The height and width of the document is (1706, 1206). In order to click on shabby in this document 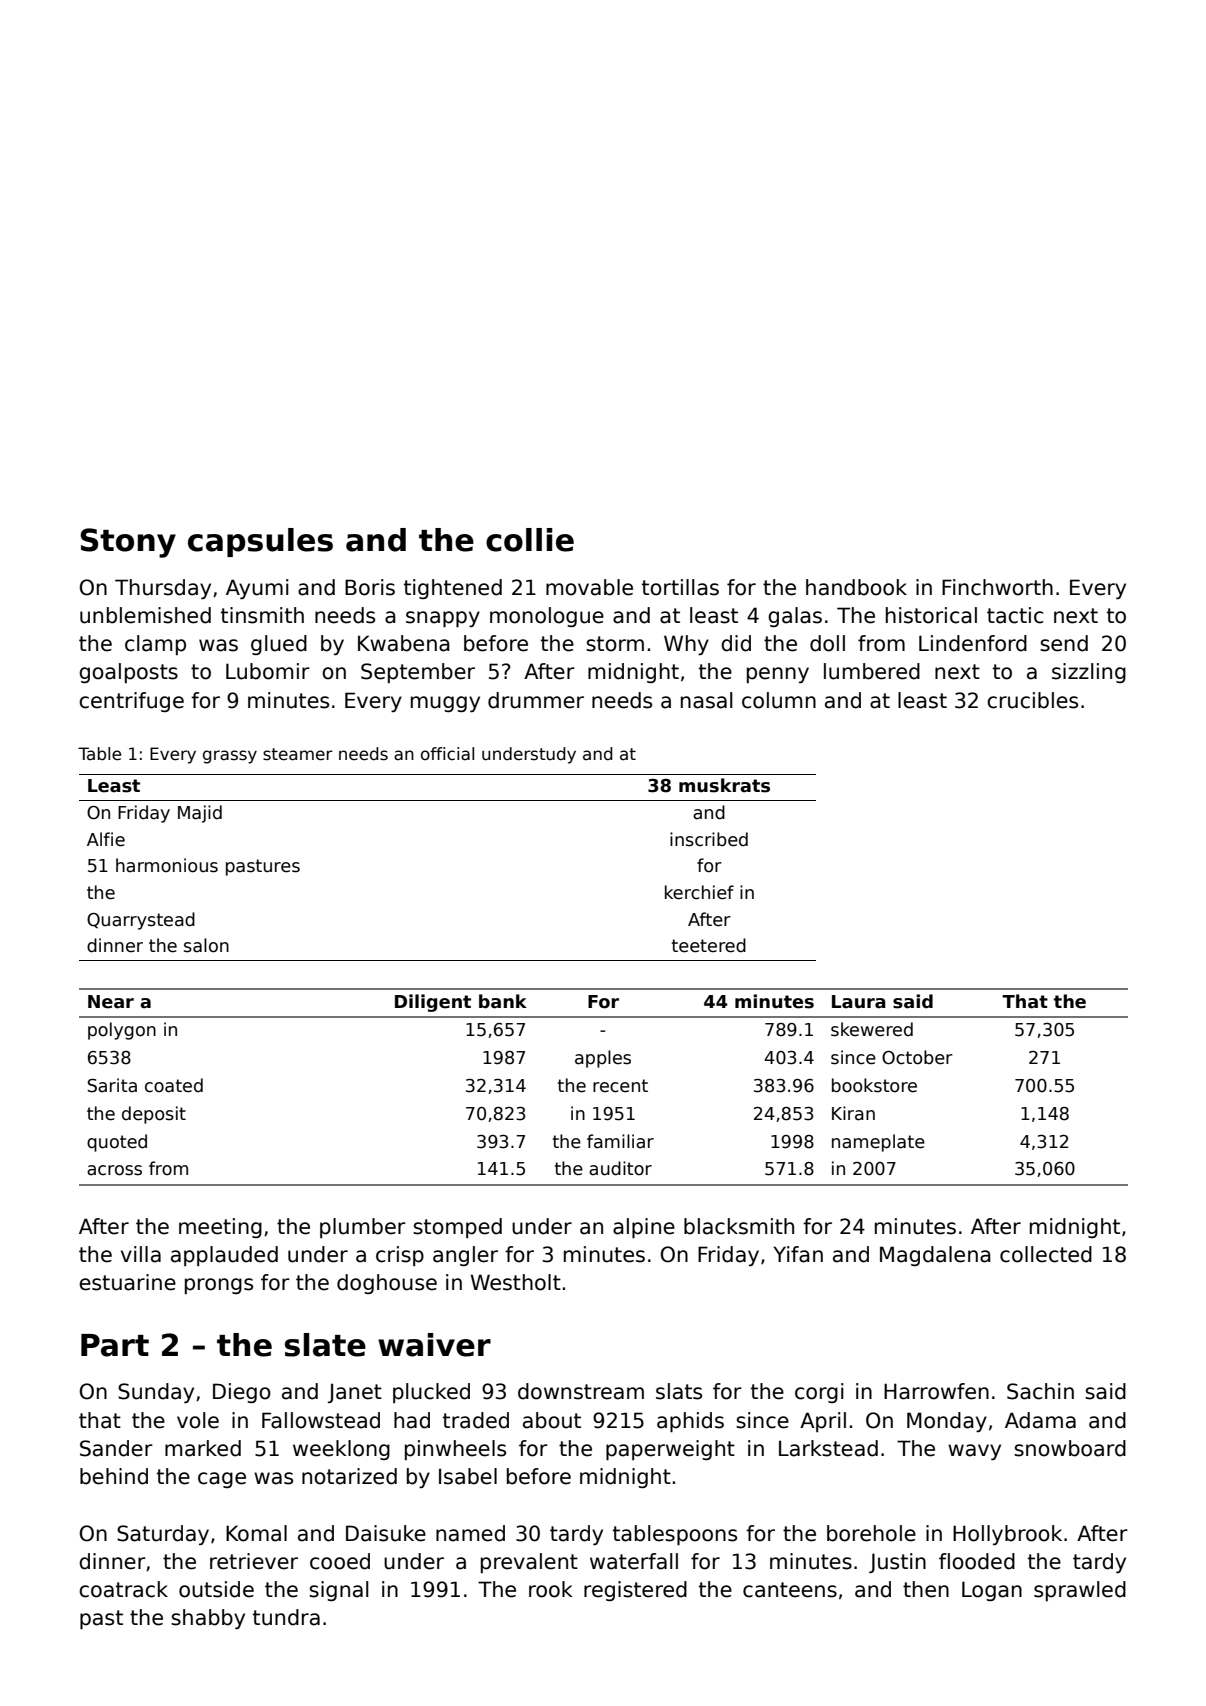, I will do `click(208, 1619)`.
